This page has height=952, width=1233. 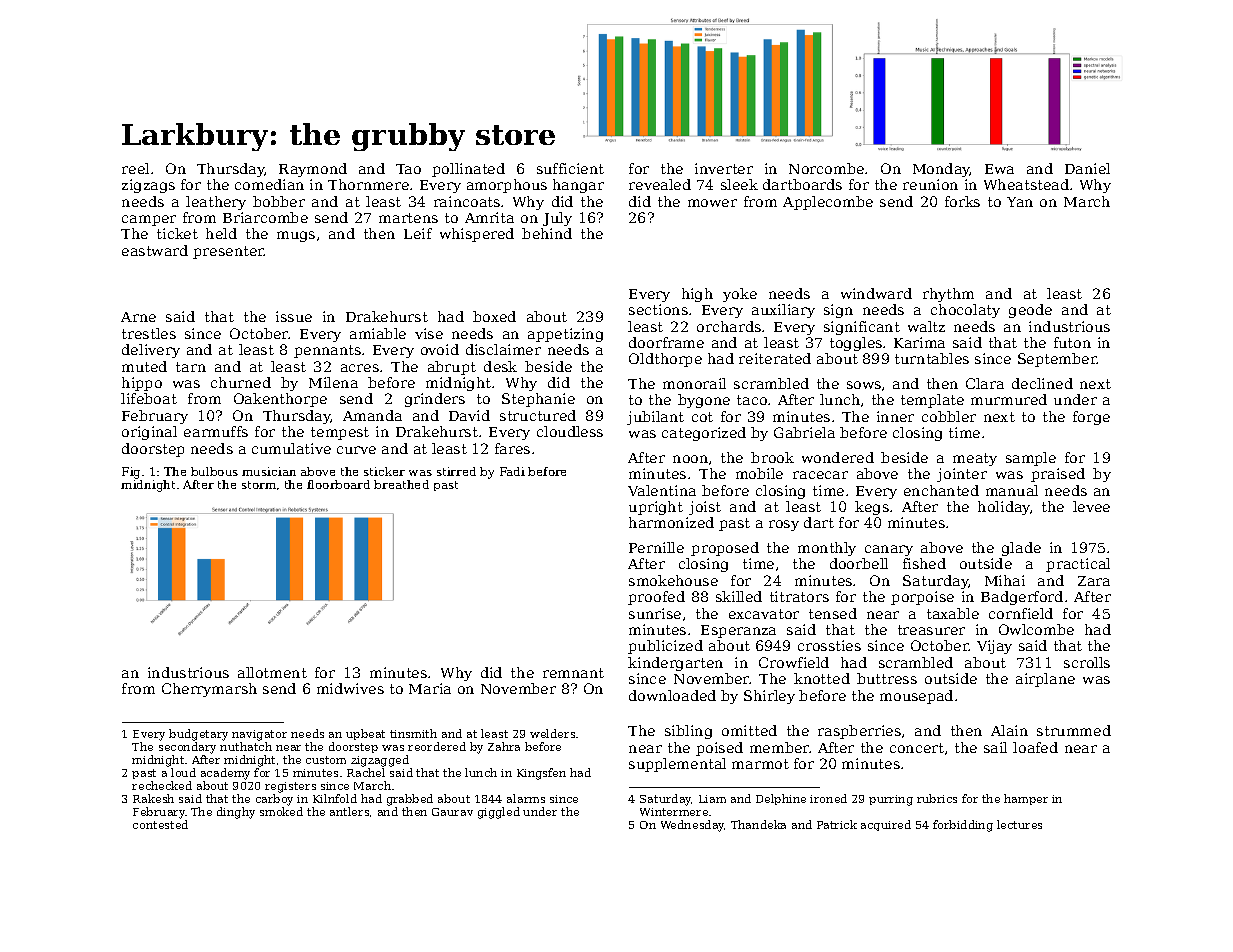 I want to click on vise, so click(x=429, y=333).
